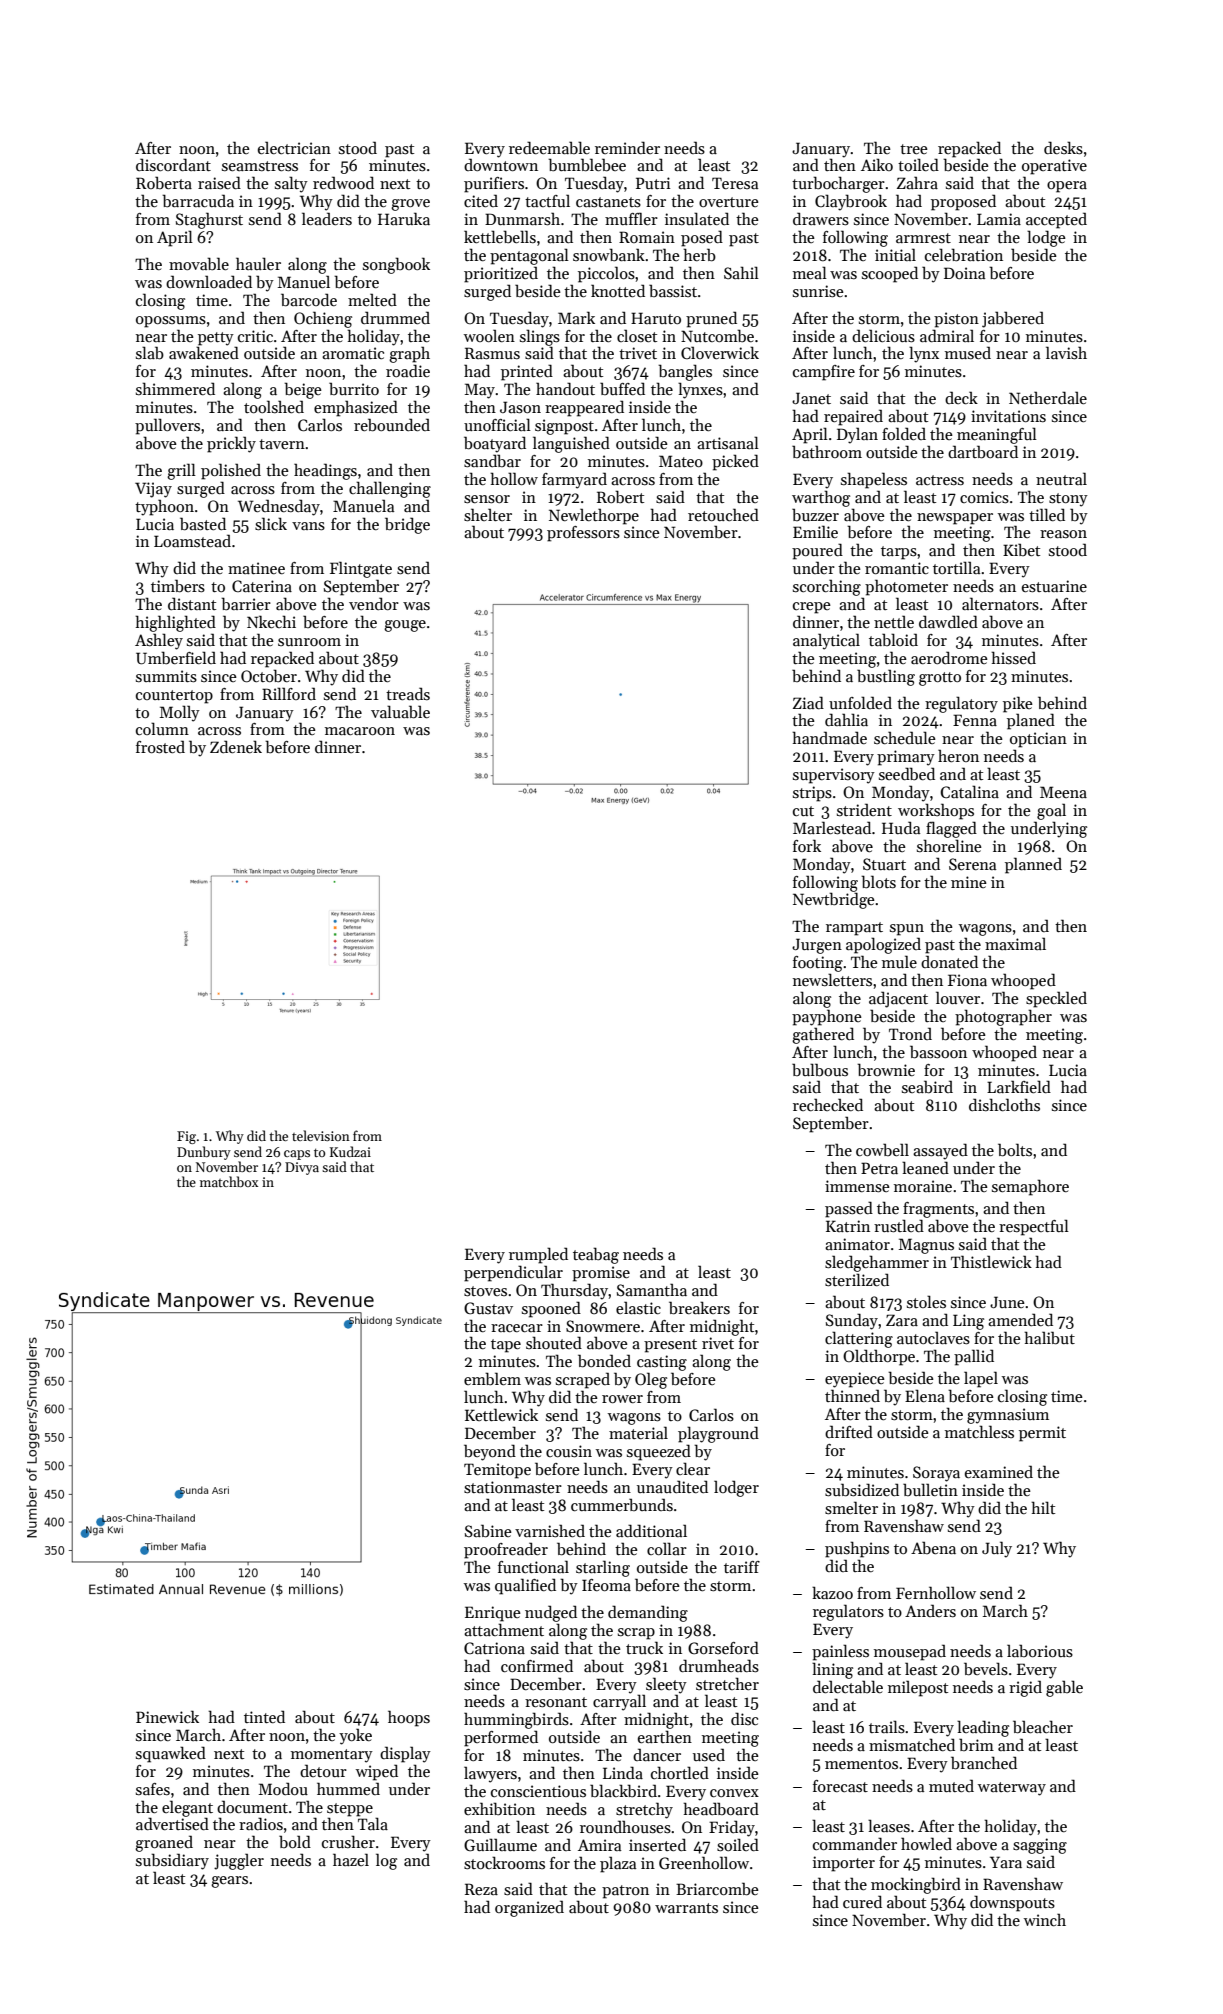 The width and height of the image is (1223, 2014). Describe the element at coordinates (186, 1137) in the image. I see `Fig` at that location.
